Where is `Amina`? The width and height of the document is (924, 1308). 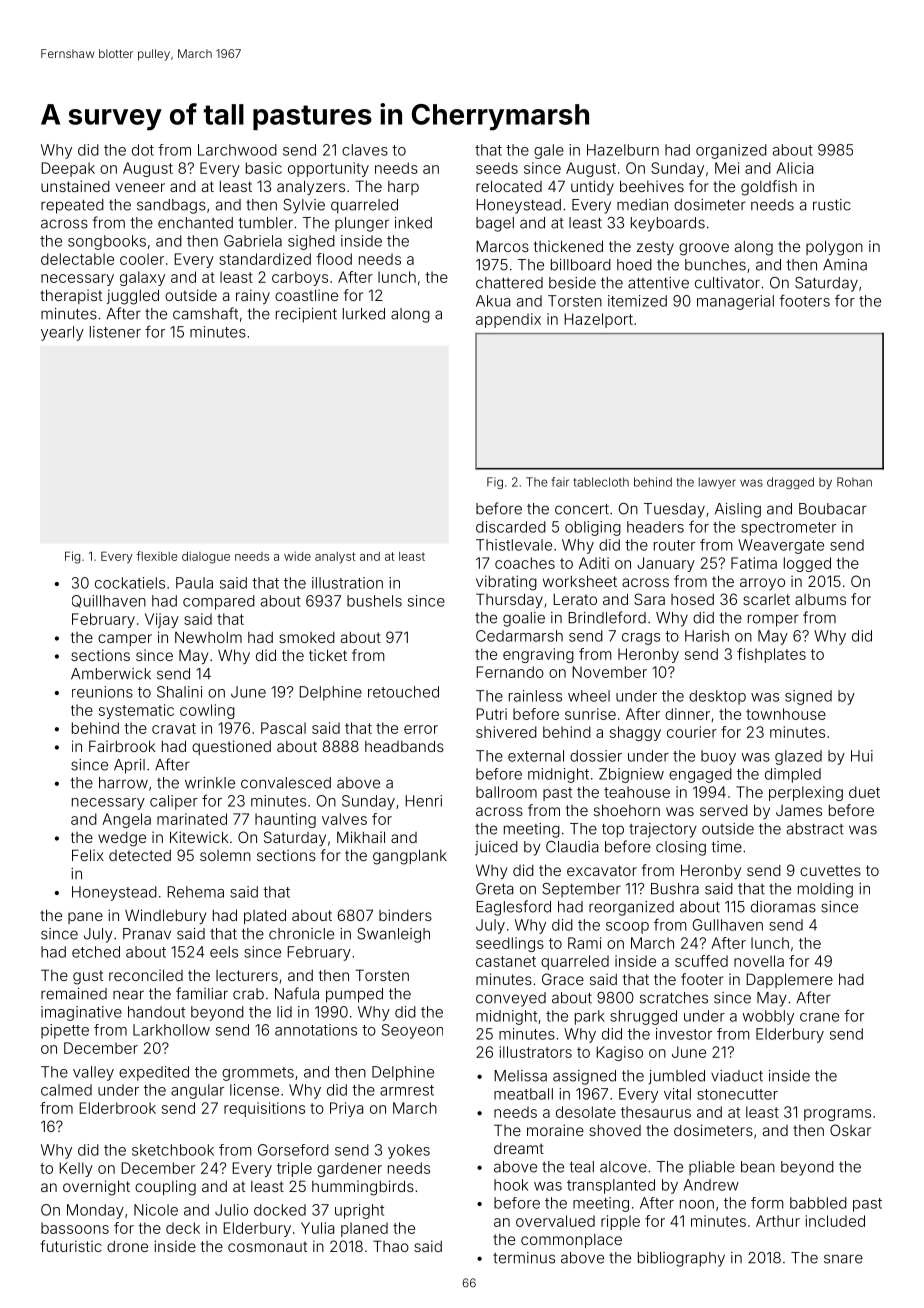 Amina is located at coordinates (845, 265).
